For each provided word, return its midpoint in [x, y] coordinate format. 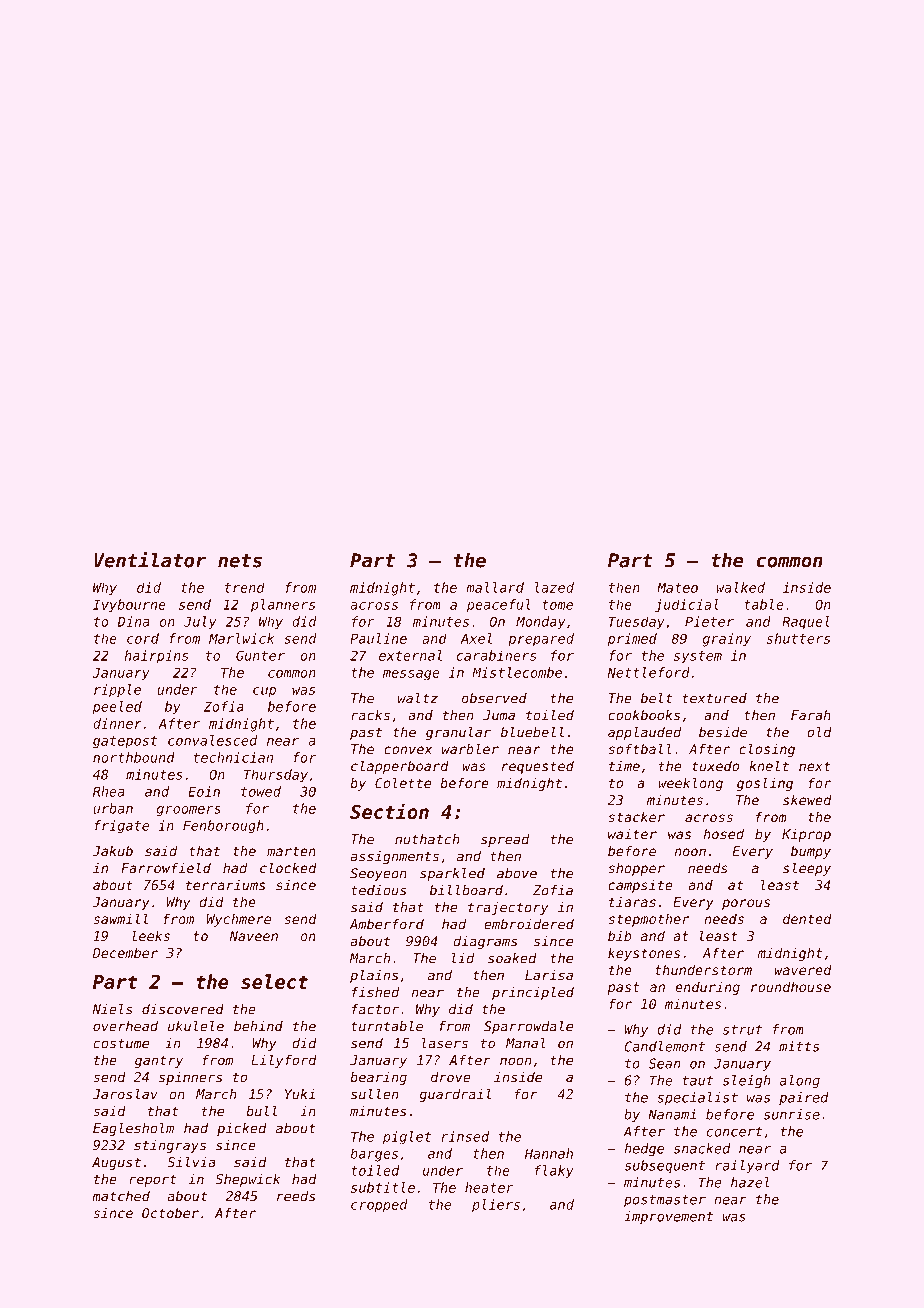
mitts [799, 1046]
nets [240, 561]
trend [245, 587]
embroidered [529, 924]
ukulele [196, 1026]
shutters [798, 638]
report [152, 1180]
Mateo [677, 587]
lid [463, 958]
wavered [803, 970]
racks [370, 715]
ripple [117, 691]
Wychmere [239, 920]
